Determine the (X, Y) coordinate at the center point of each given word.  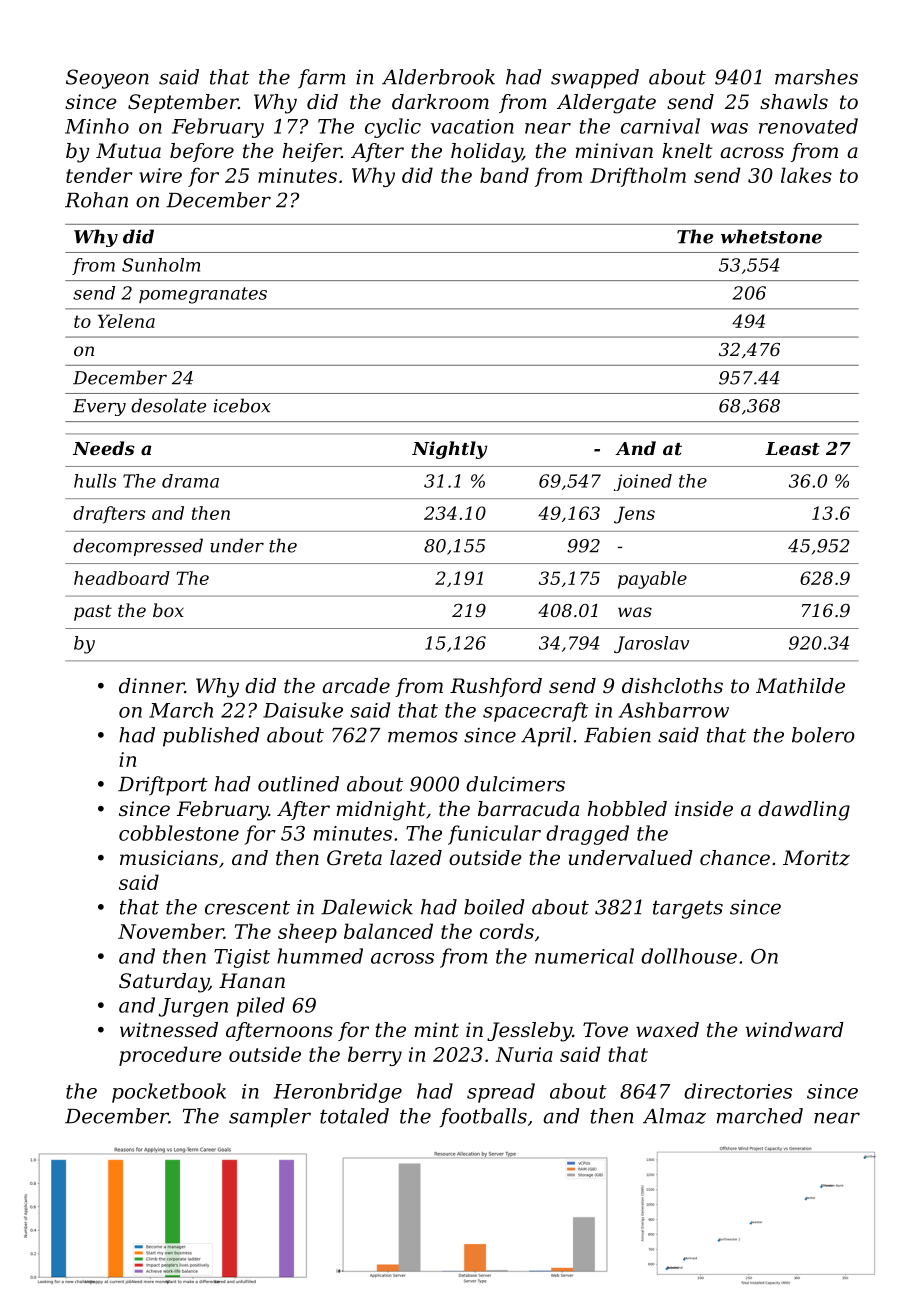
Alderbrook (438, 77)
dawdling (804, 811)
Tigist (242, 958)
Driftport (163, 786)
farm (322, 79)
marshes (816, 77)
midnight (381, 811)
